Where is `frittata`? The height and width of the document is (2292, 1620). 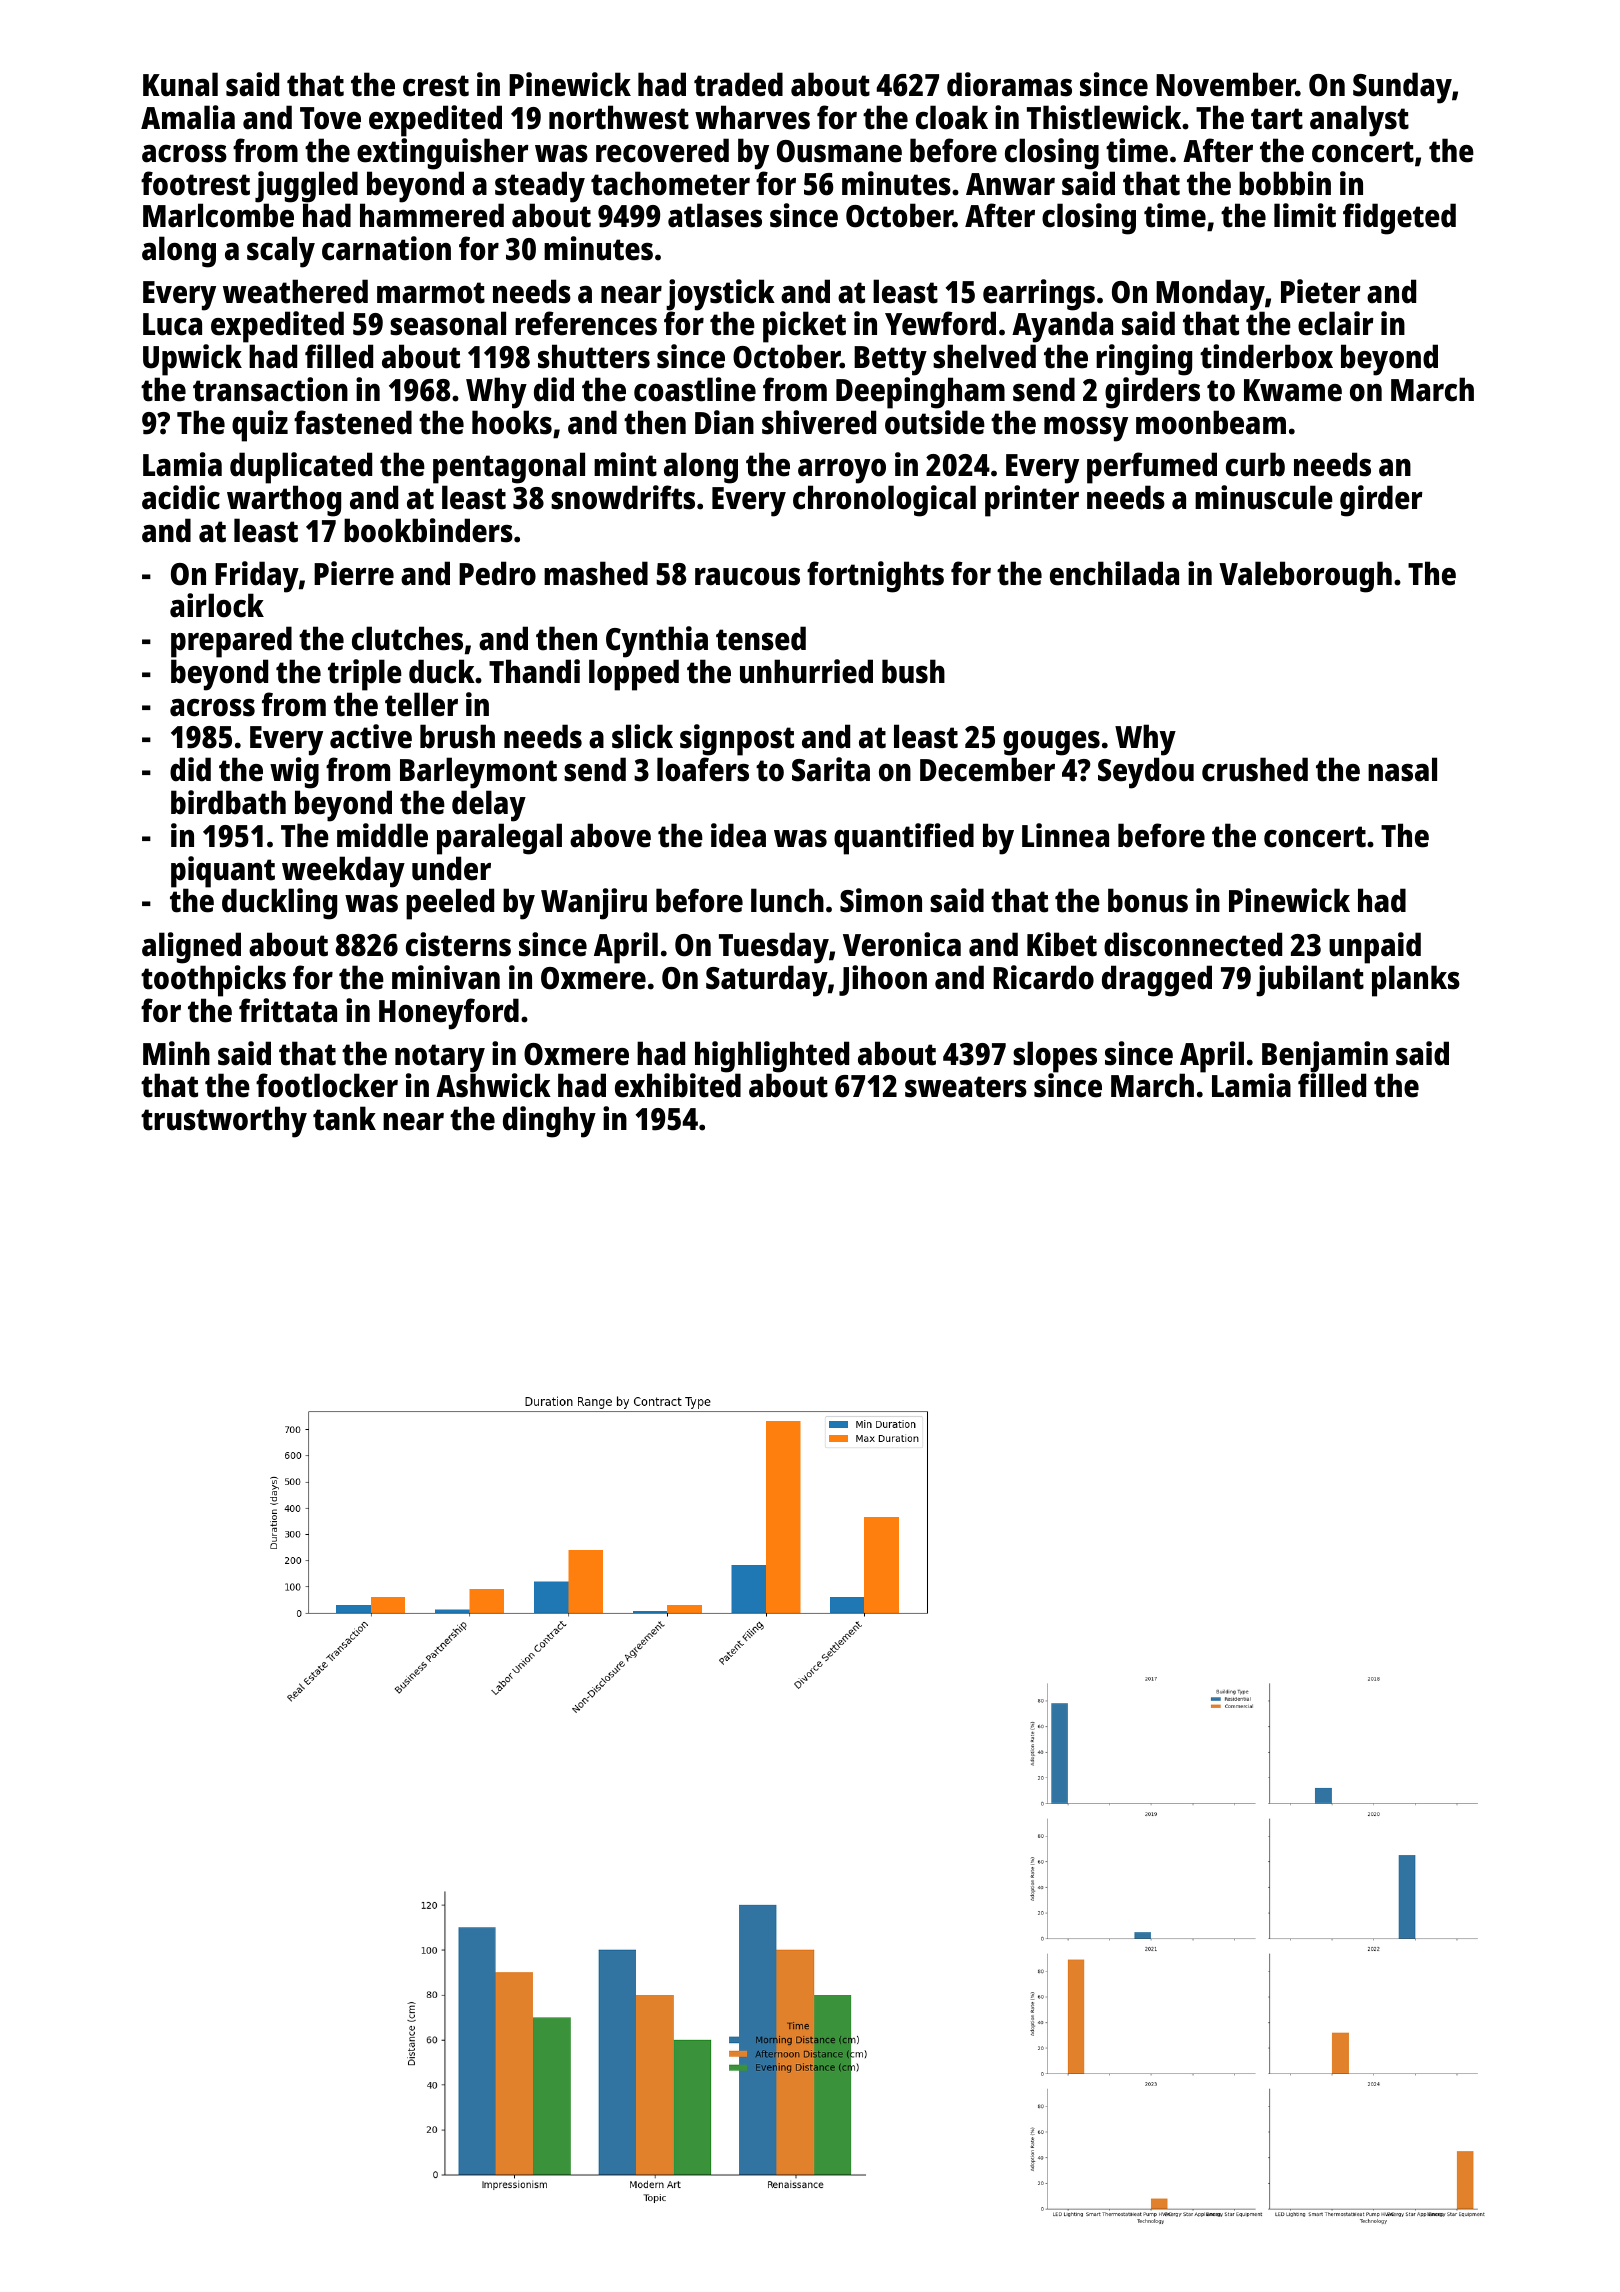 frittata is located at coordinates (288, 1010).
